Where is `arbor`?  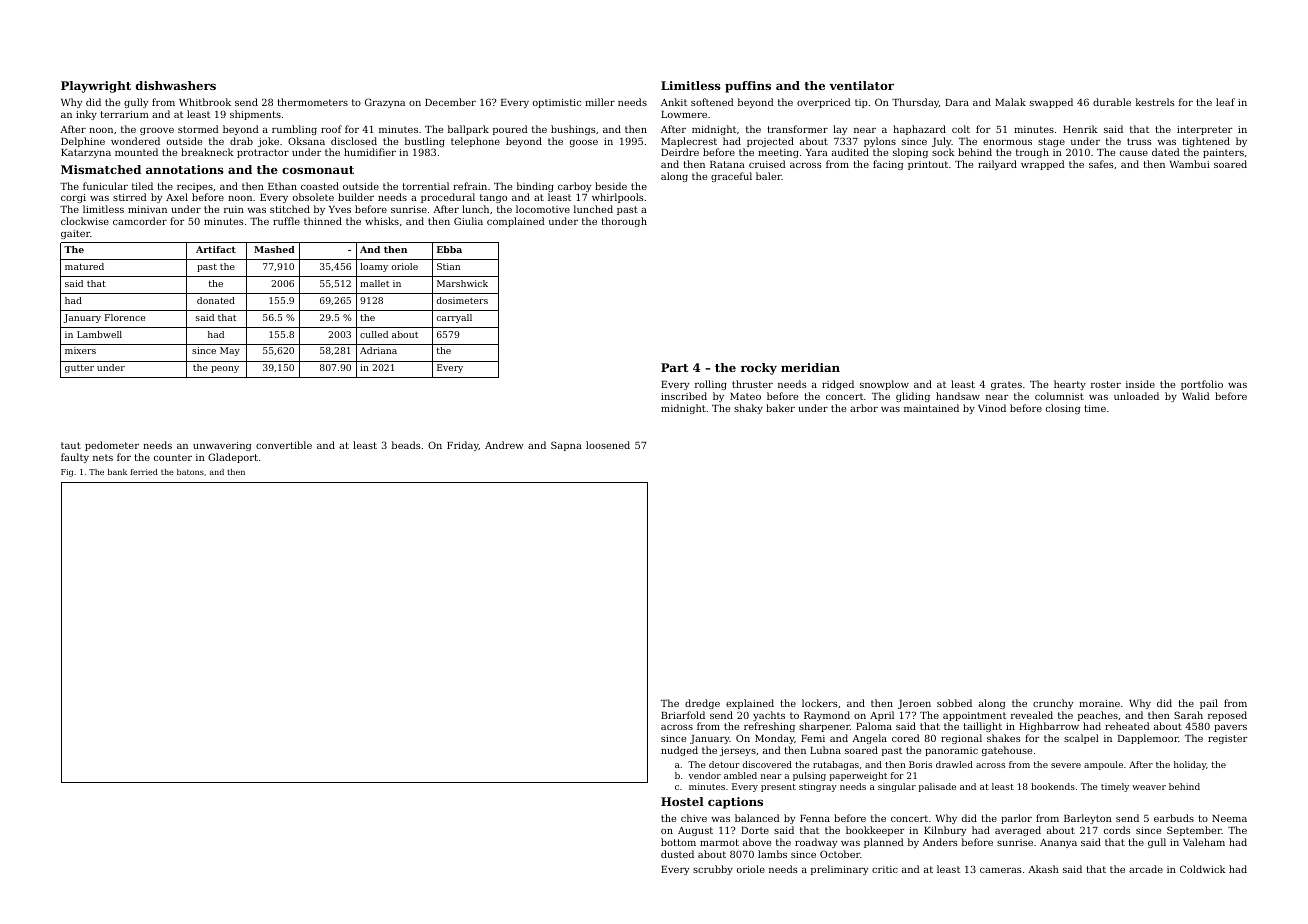 arbor is located at coordinates (864, 408).
